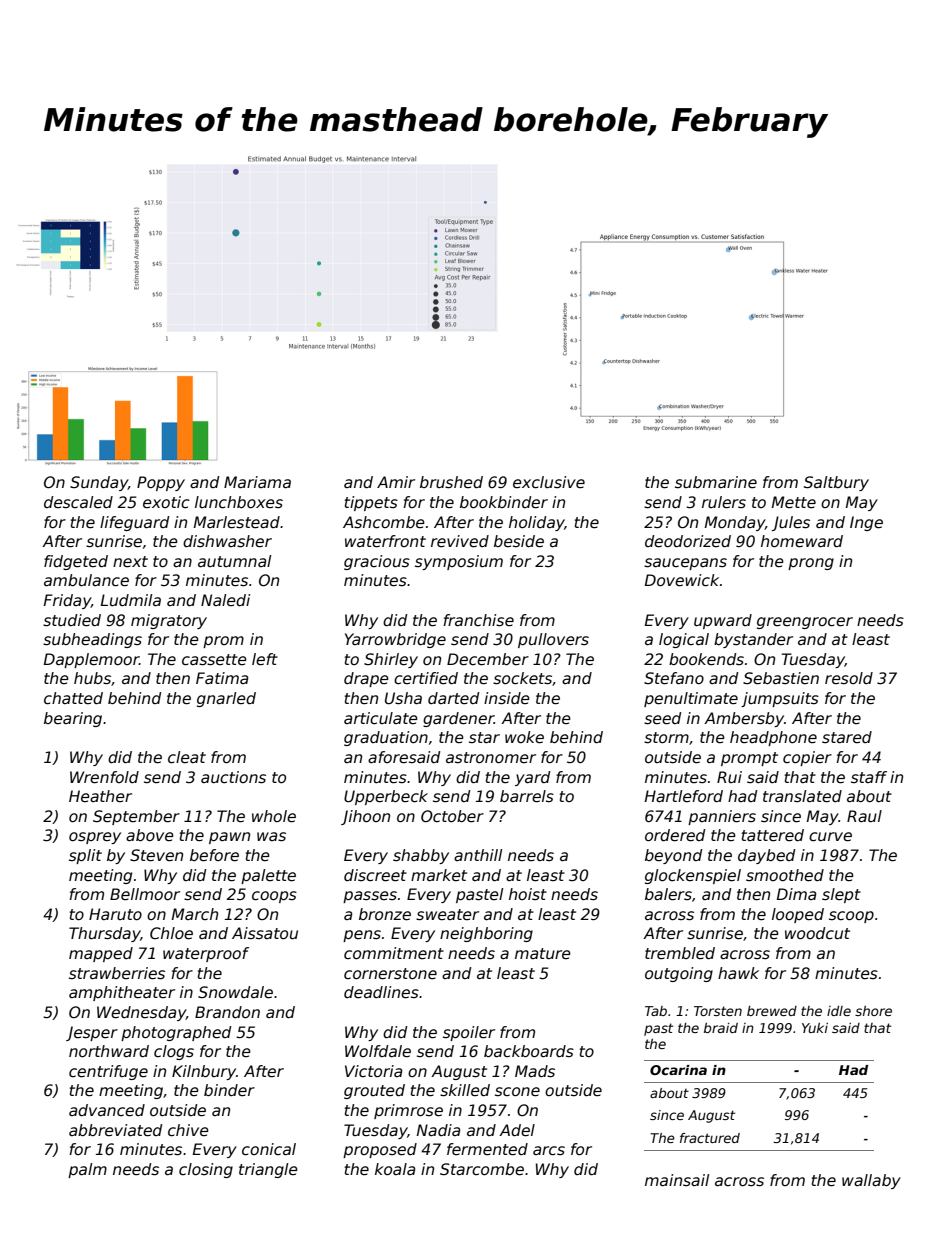 Image resolution: width=952 pixels, height=1233 pixels. I want to click on migratory, so click(169, 621).
